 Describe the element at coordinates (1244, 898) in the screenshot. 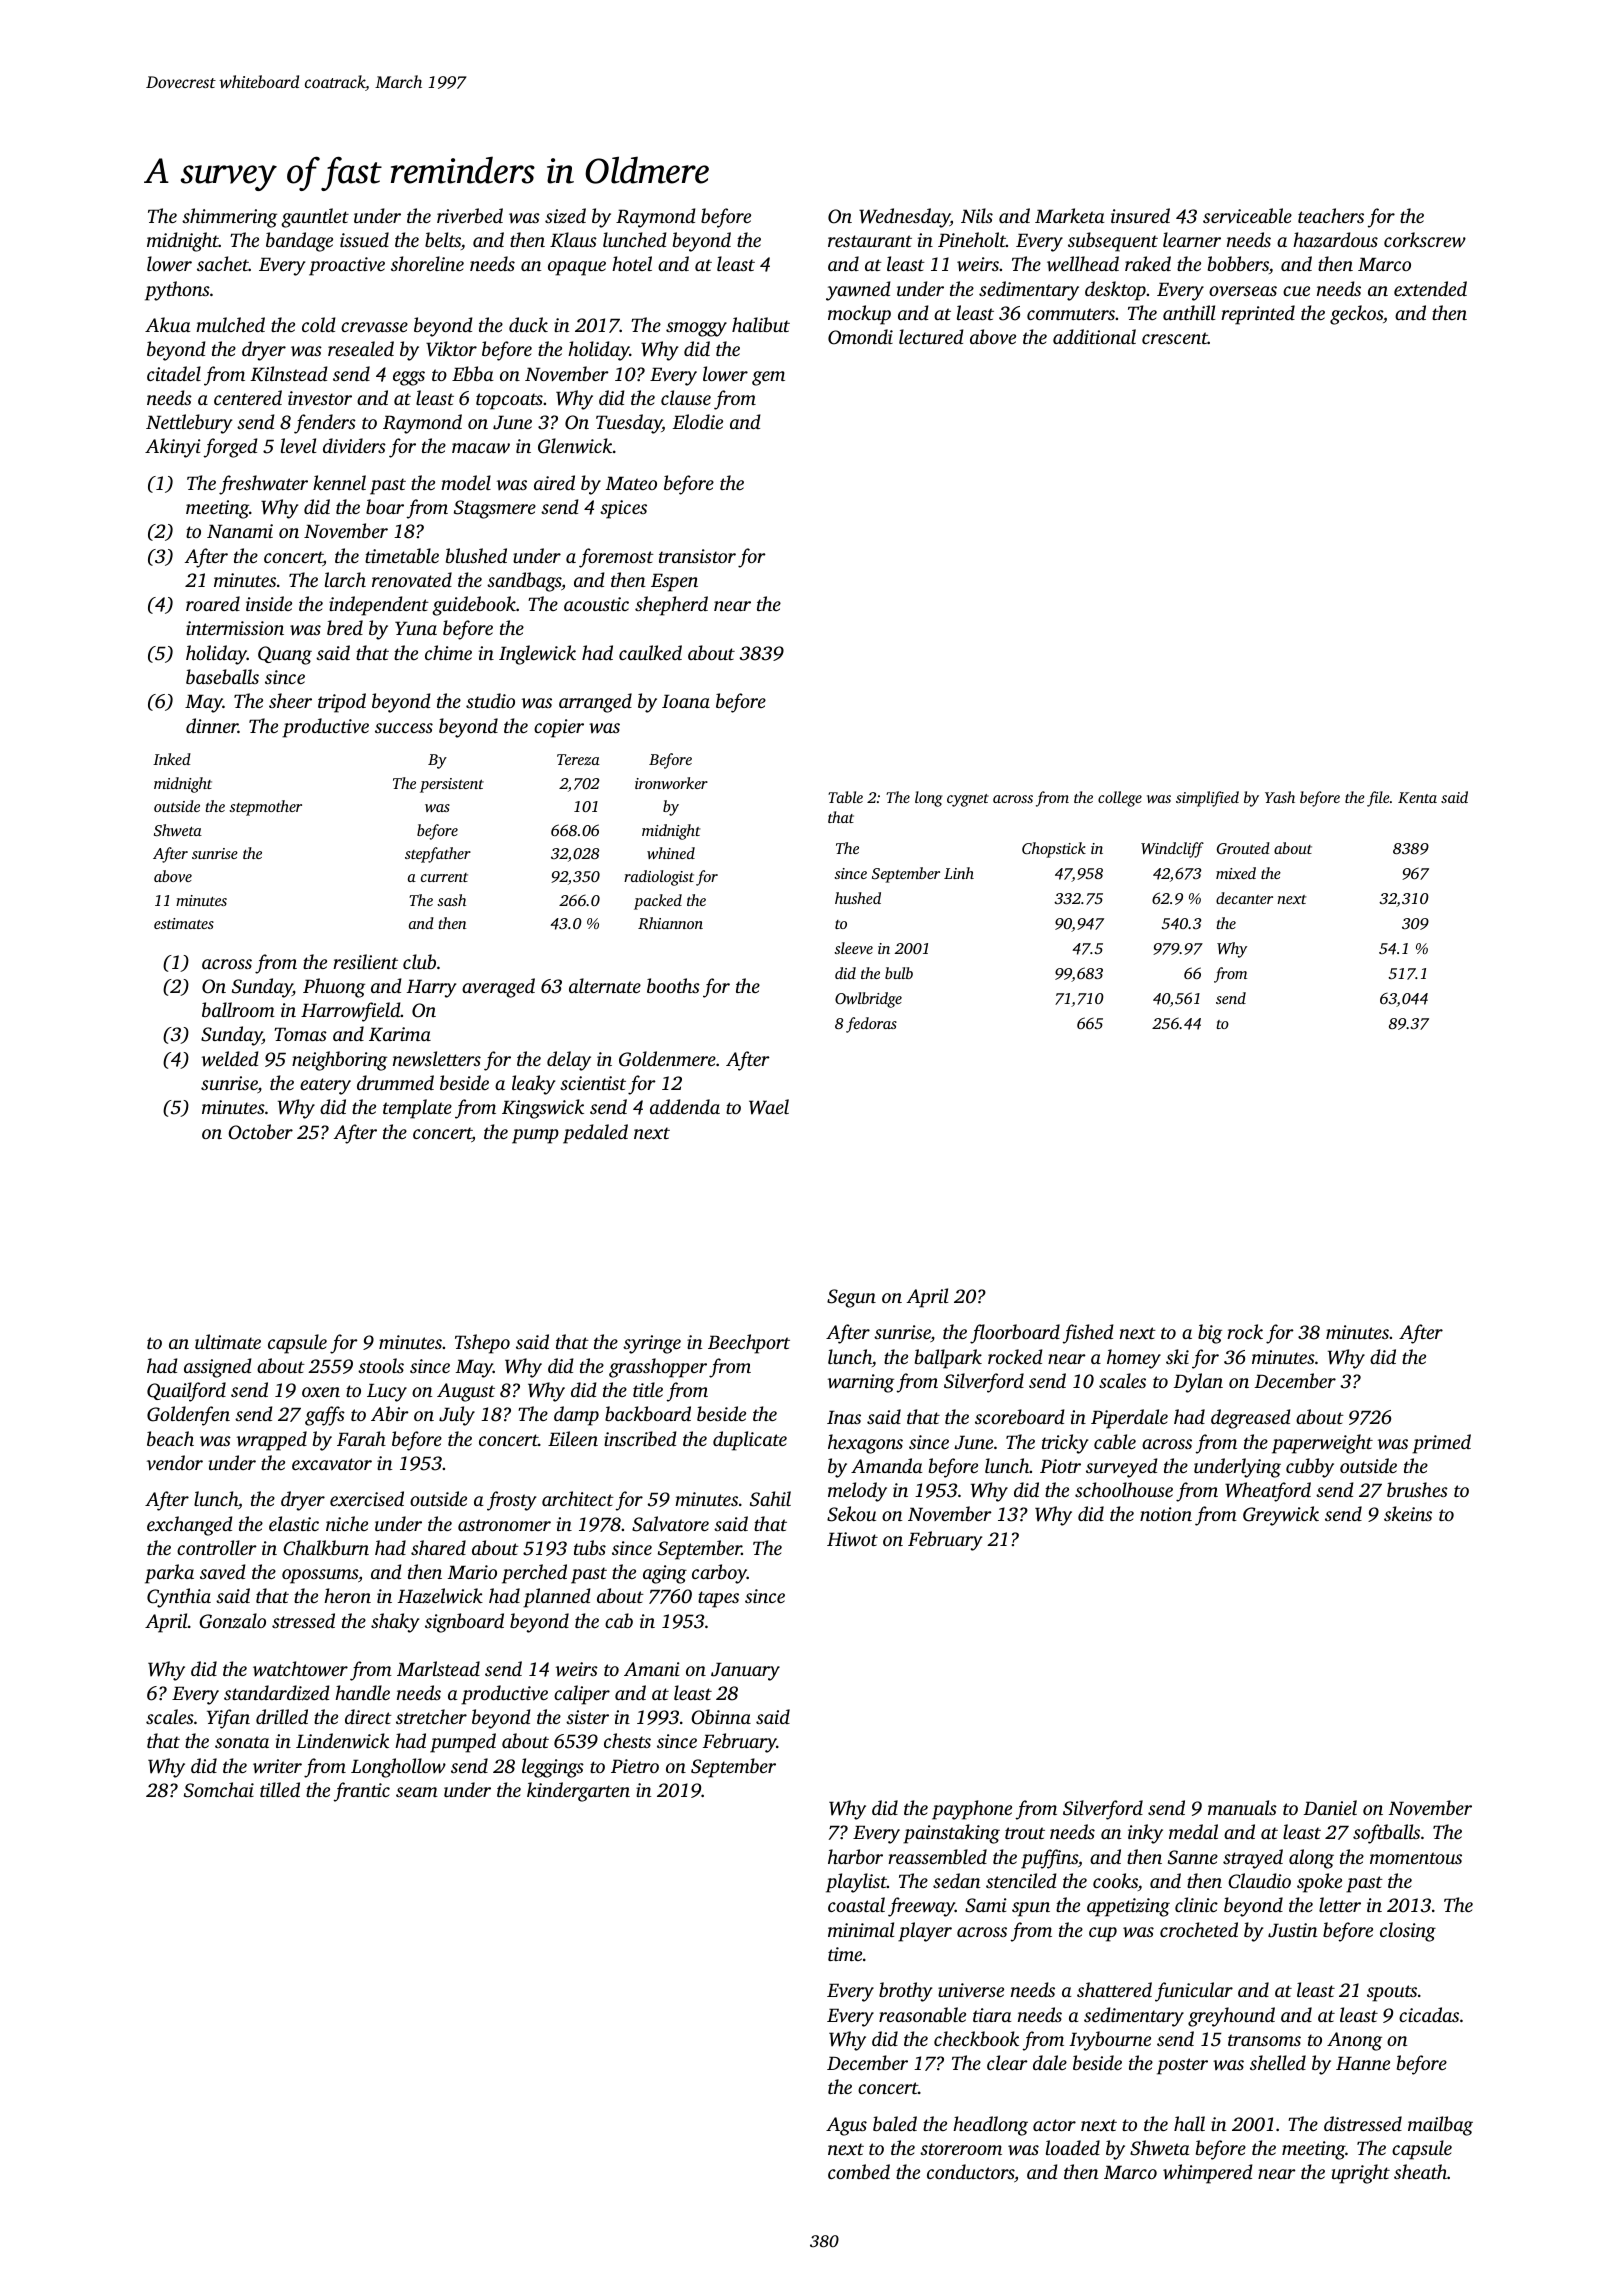

I see `decanter` at that location.
